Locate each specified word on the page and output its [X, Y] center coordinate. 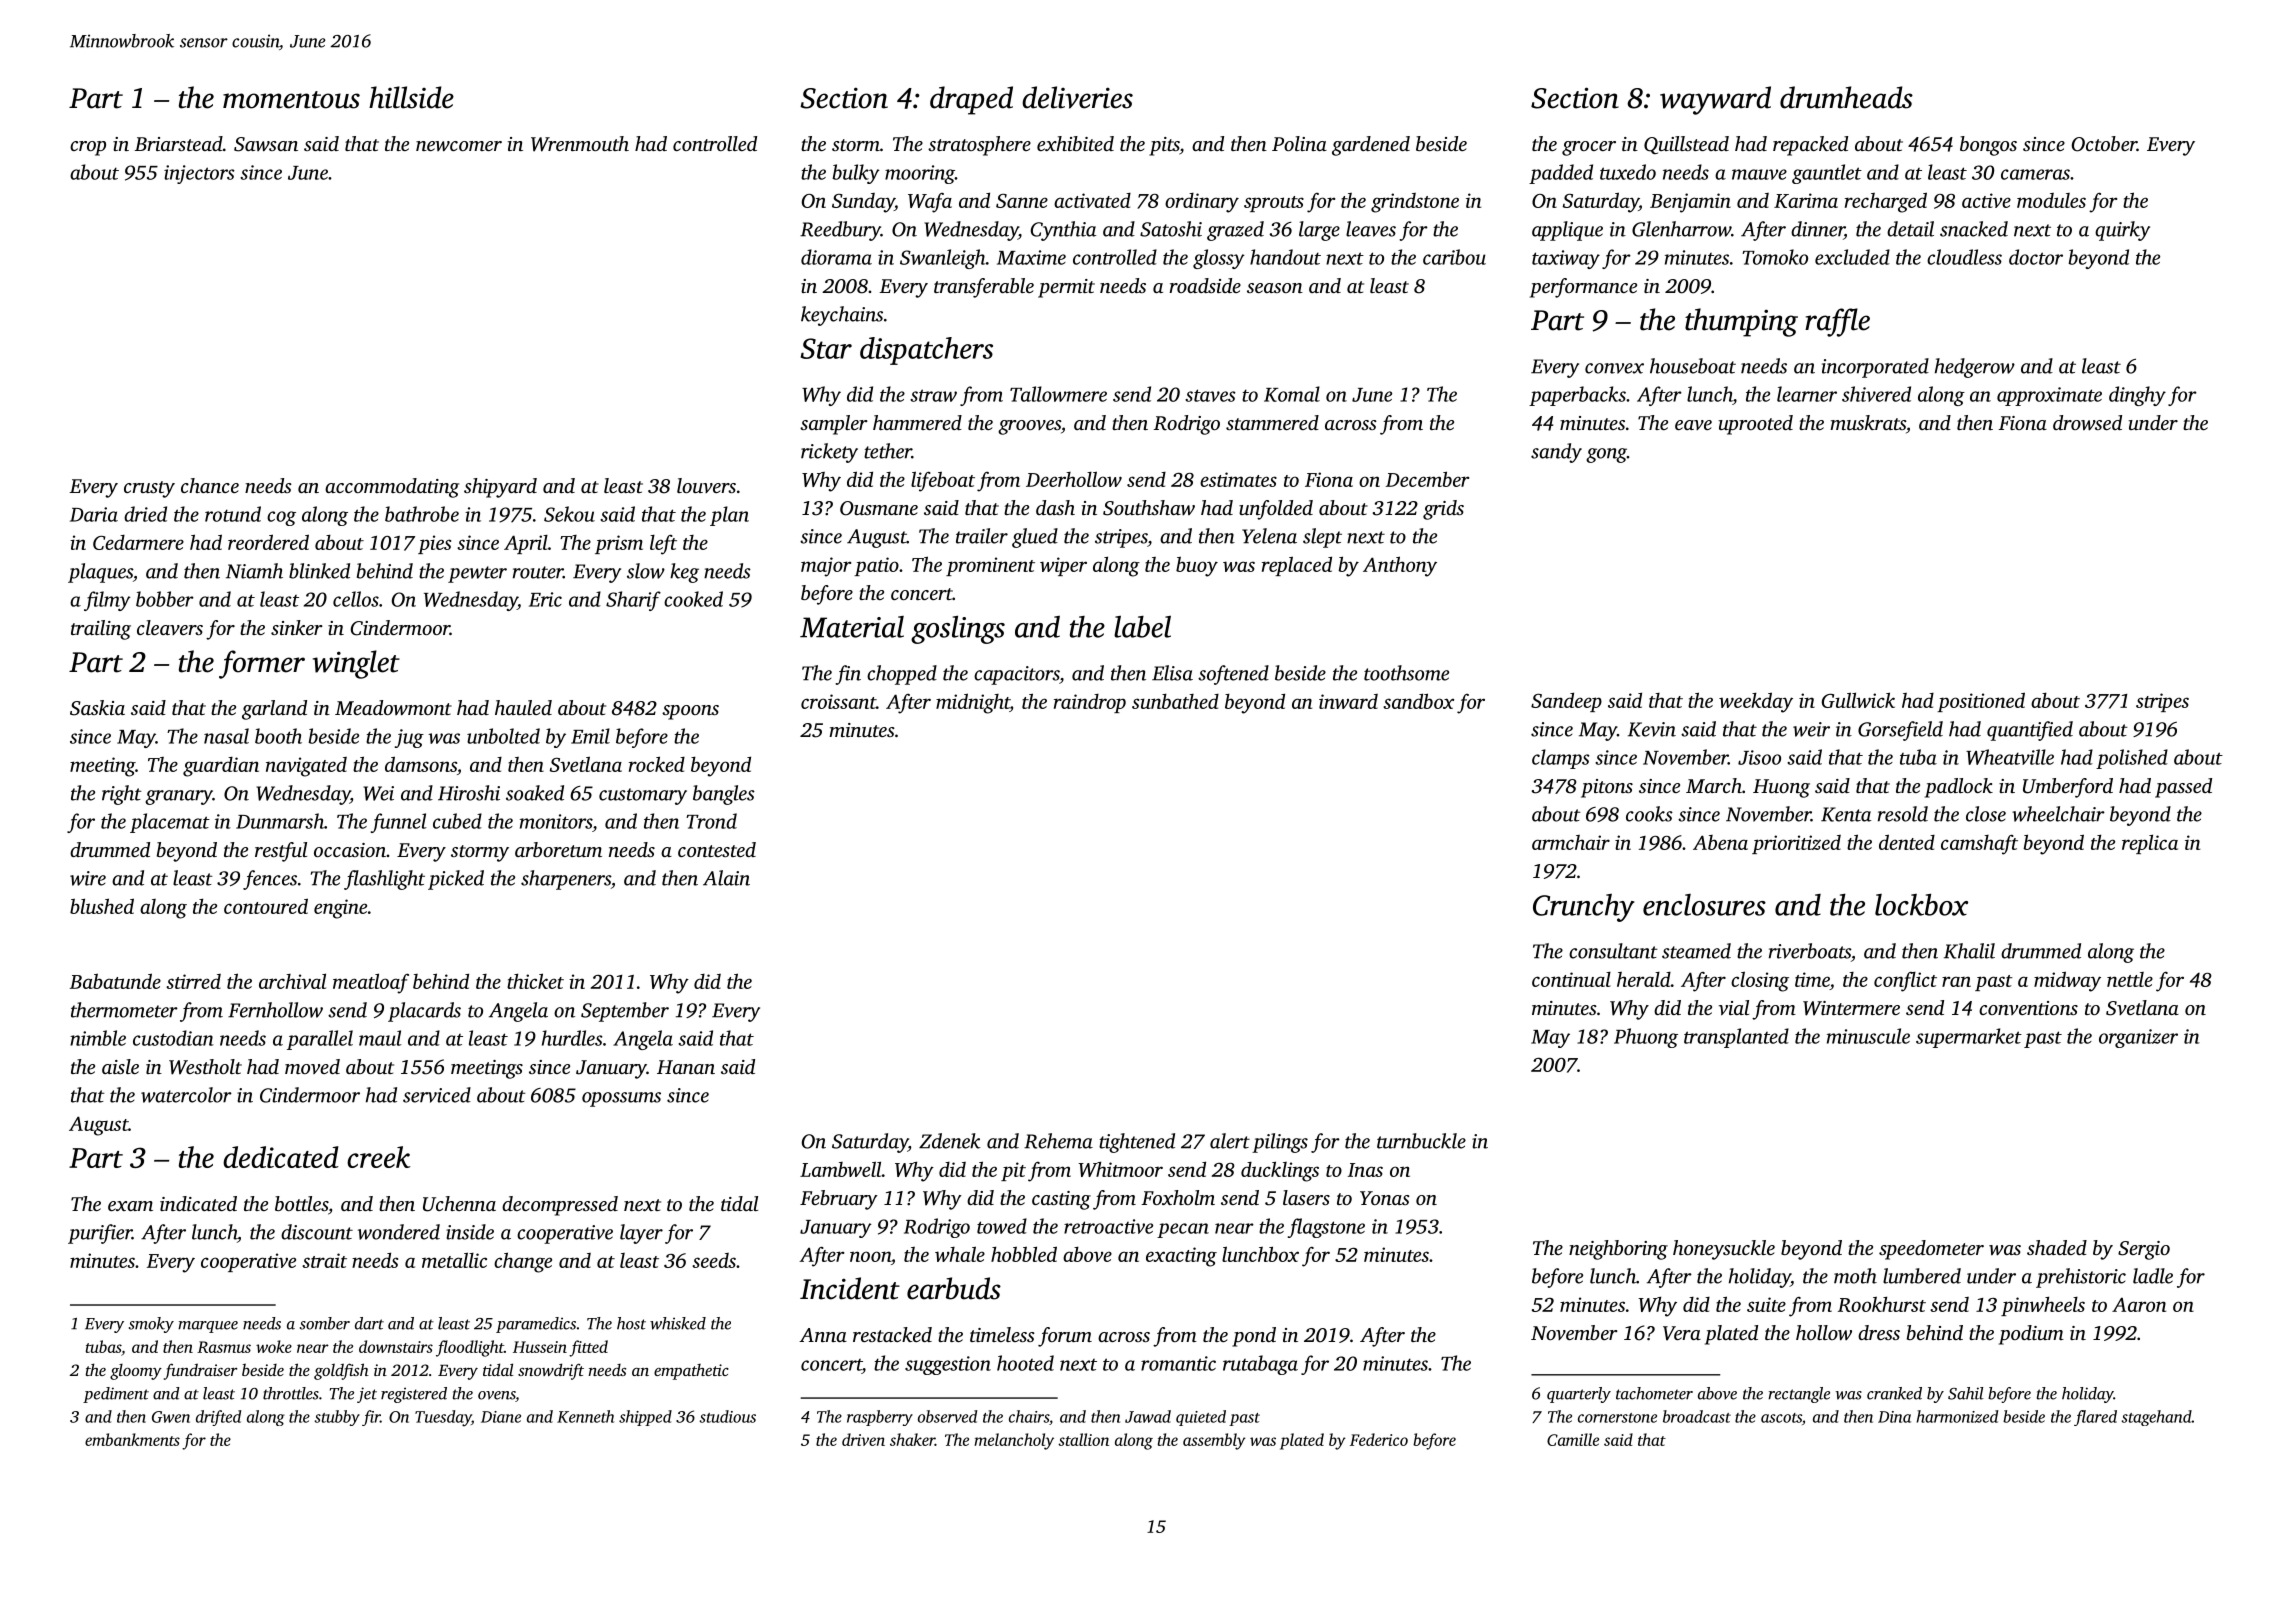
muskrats [1868, 422]
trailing [101, 630]
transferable [984, 288]
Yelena [1269, 536]
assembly [1214, 1441]
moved [312, 1066]
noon [870, 1256]
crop [88, 148]
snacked [1974, 229]
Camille [1573, 1439]
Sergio [2144, 1250]
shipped [645, 1418]
